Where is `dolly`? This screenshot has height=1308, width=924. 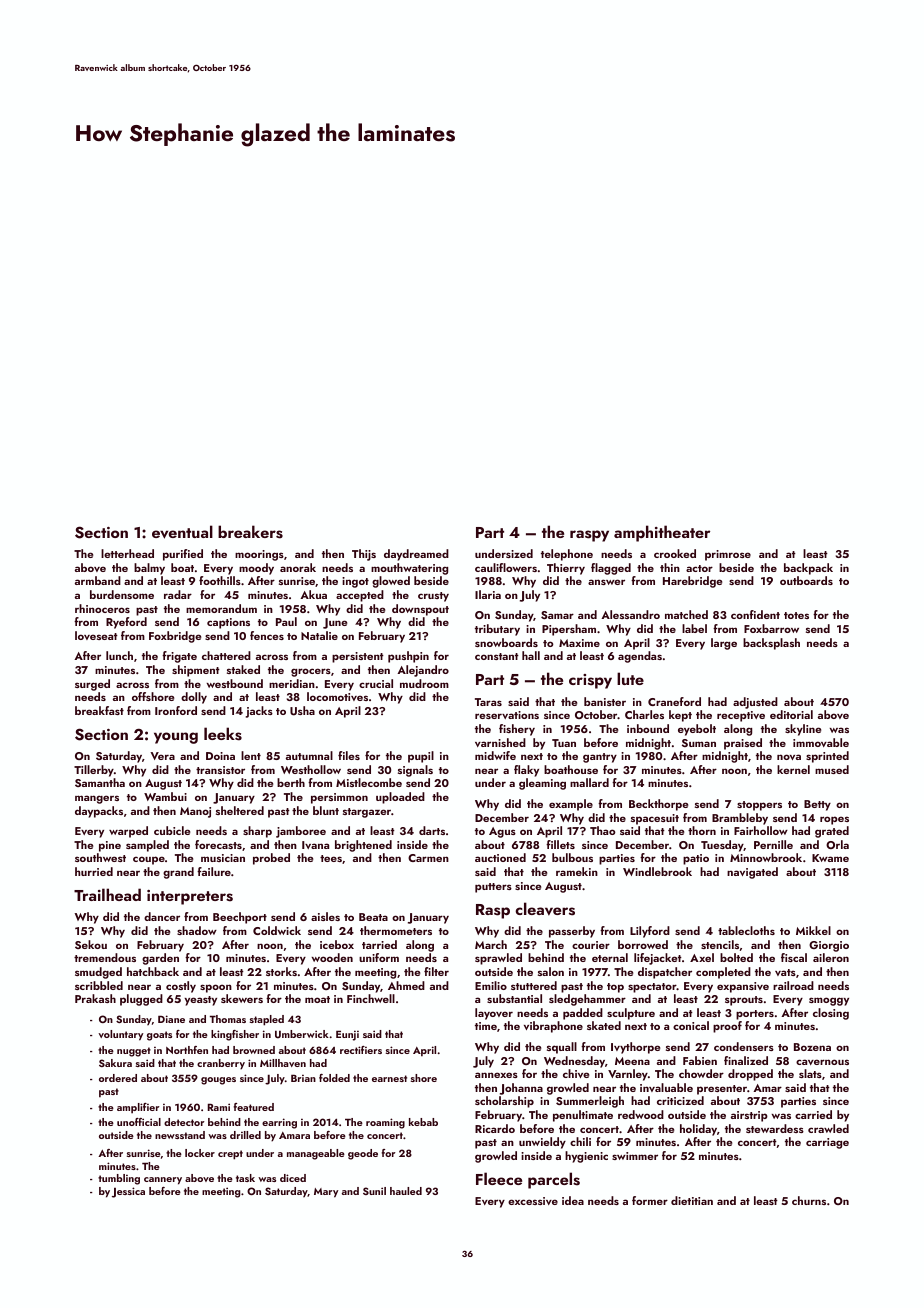 dolly is located at coordinates (194, 698).
